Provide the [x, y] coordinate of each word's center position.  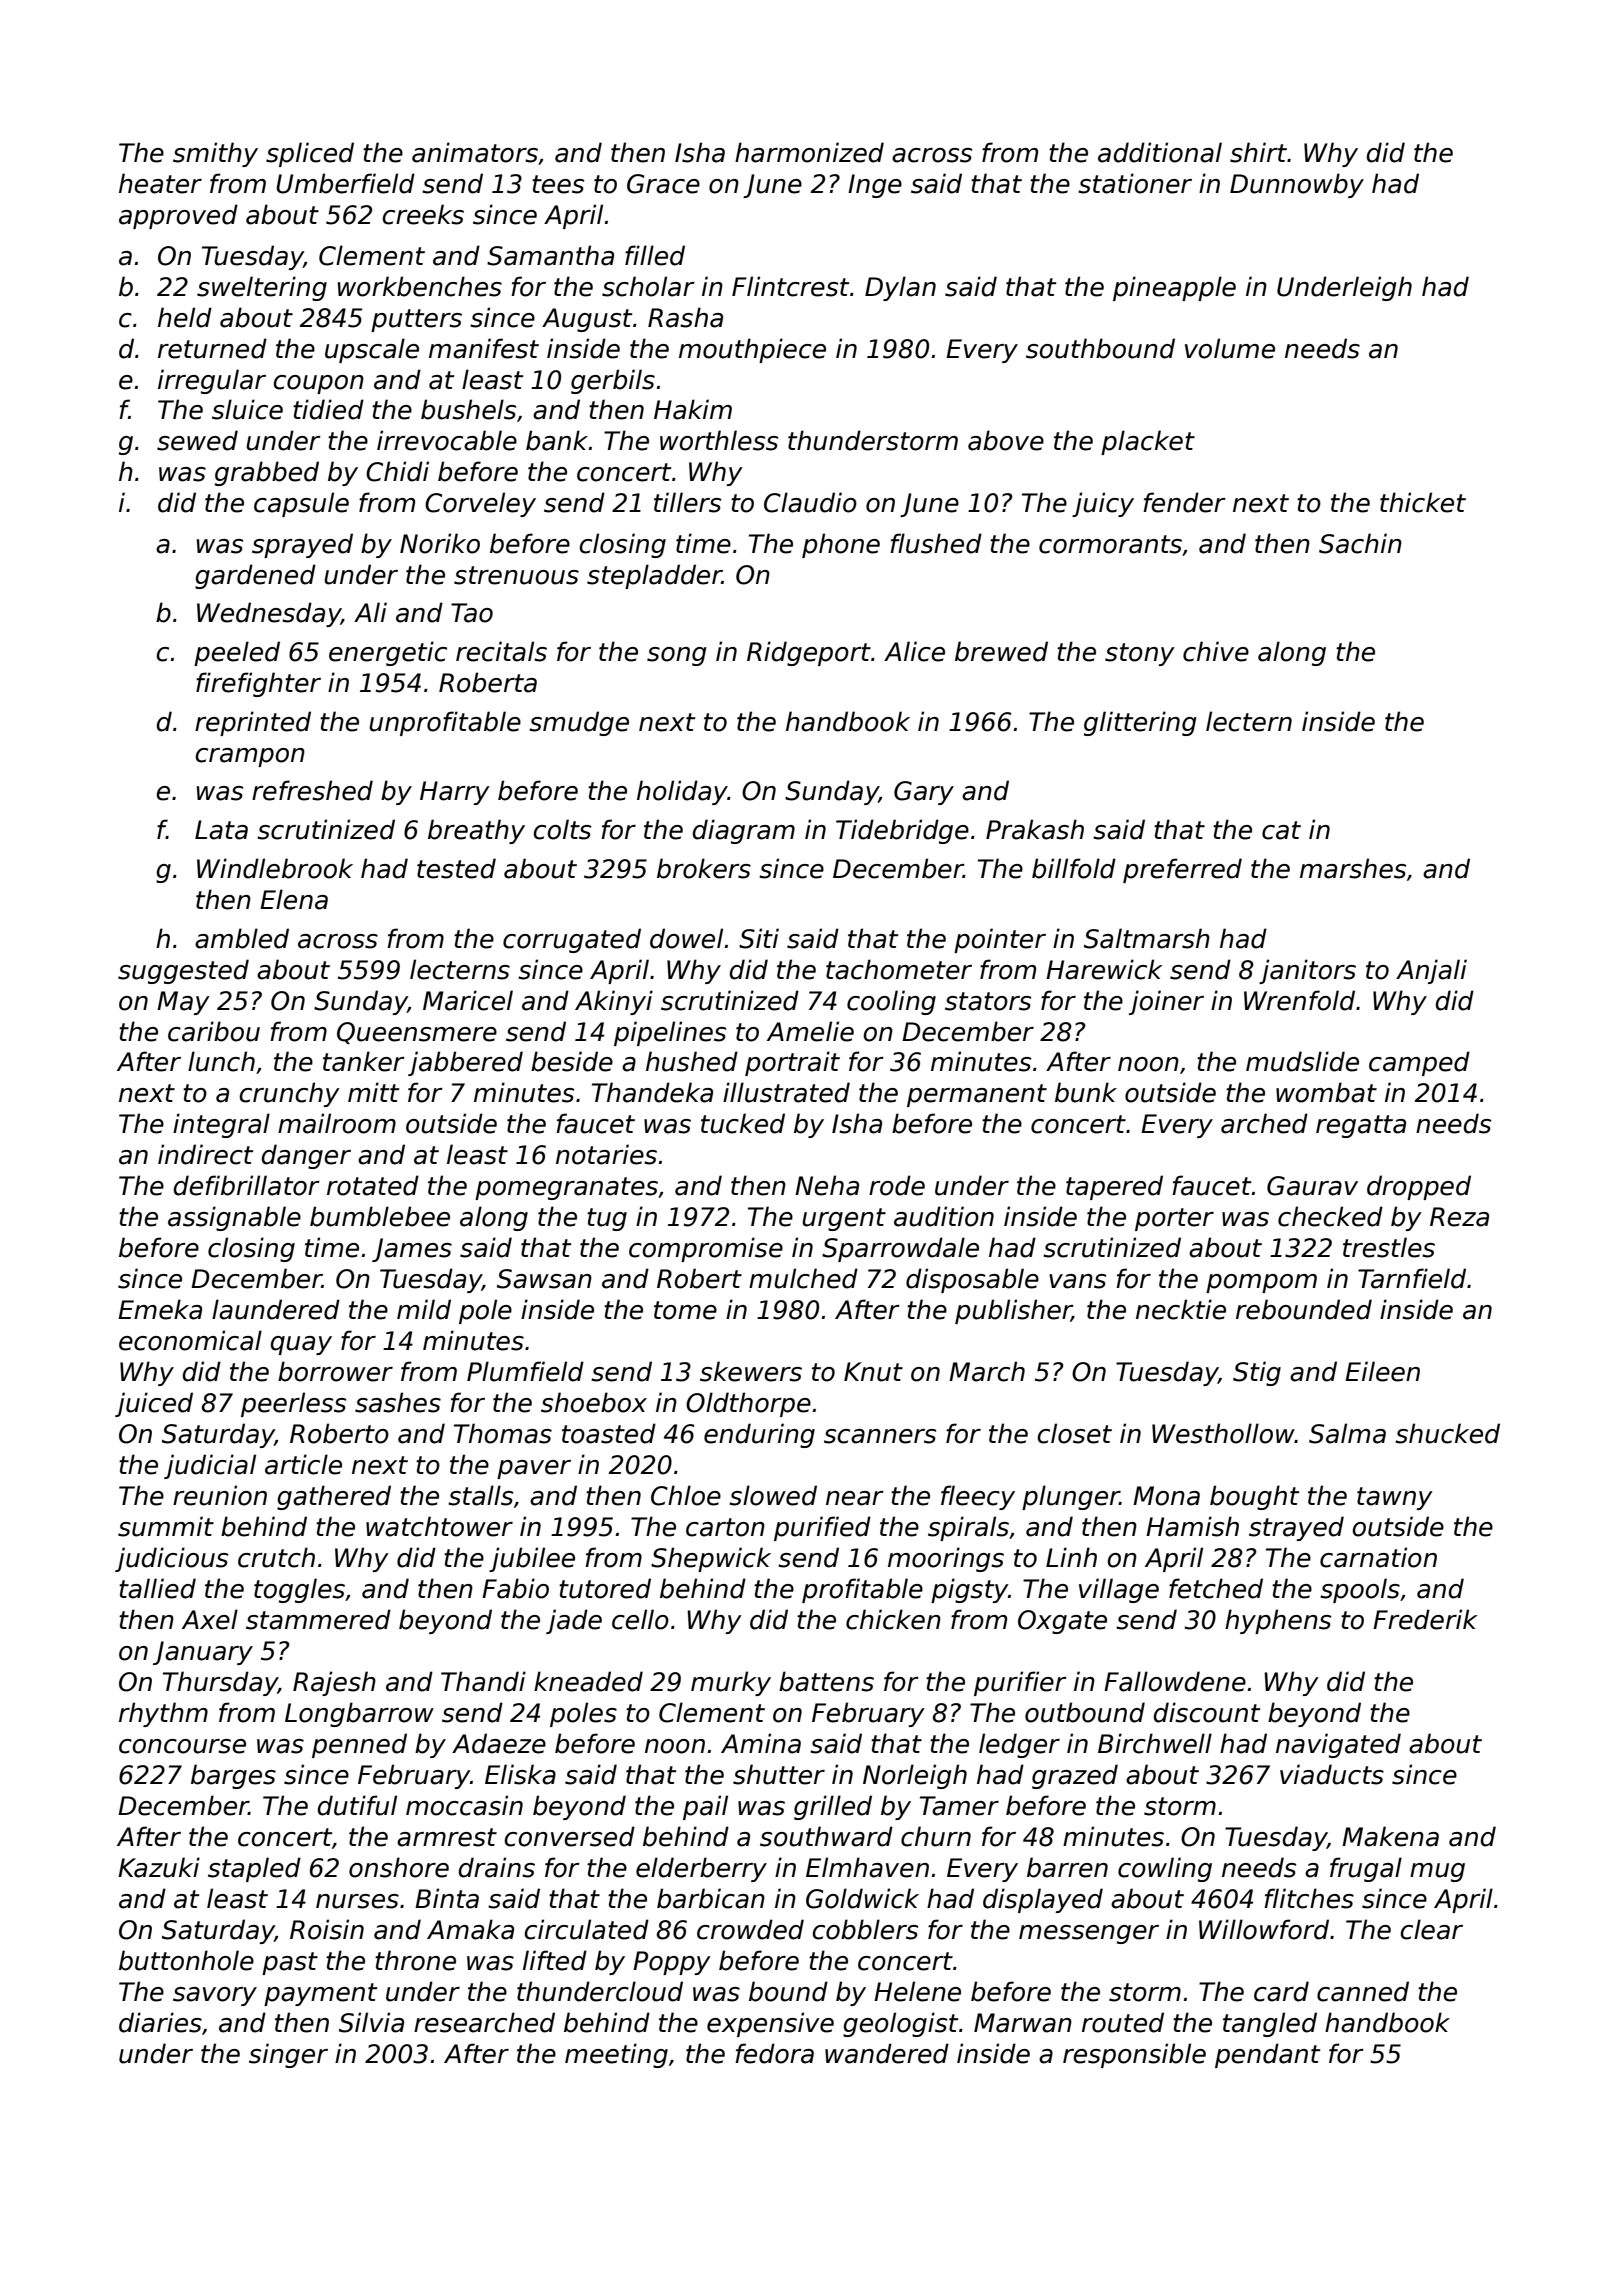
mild [424, 1309]
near [855, 1498]
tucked [743, 1123]
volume [1230, 348]
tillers [688, 502]
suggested [183, 971]
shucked [1447, 1433]
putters [416, 320]
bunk [1086, 1092]
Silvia [371, 2022]
